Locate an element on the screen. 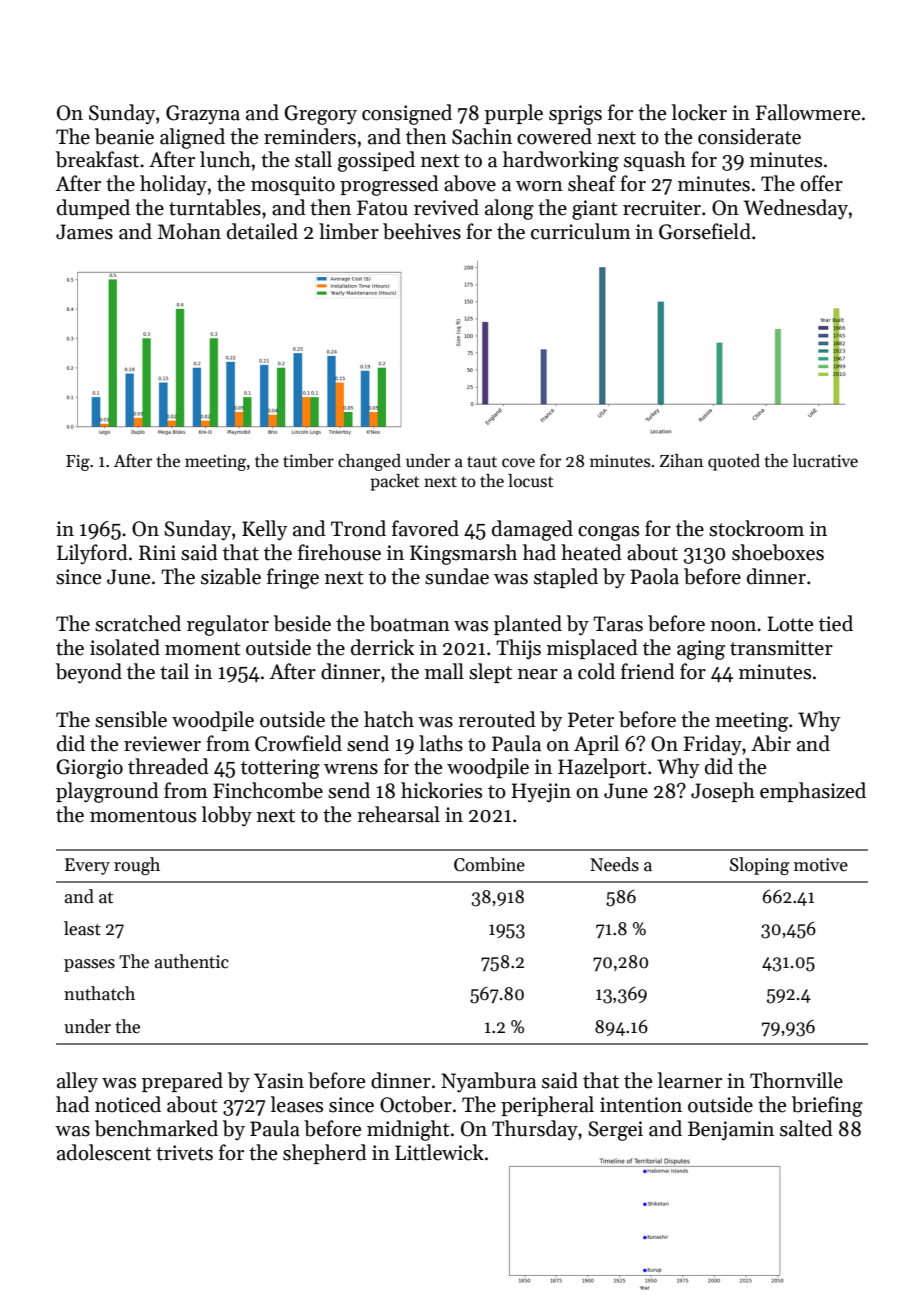 The height and width of the screenshot is (1314, 924). Gregory is located at coordinates (320, 115).
